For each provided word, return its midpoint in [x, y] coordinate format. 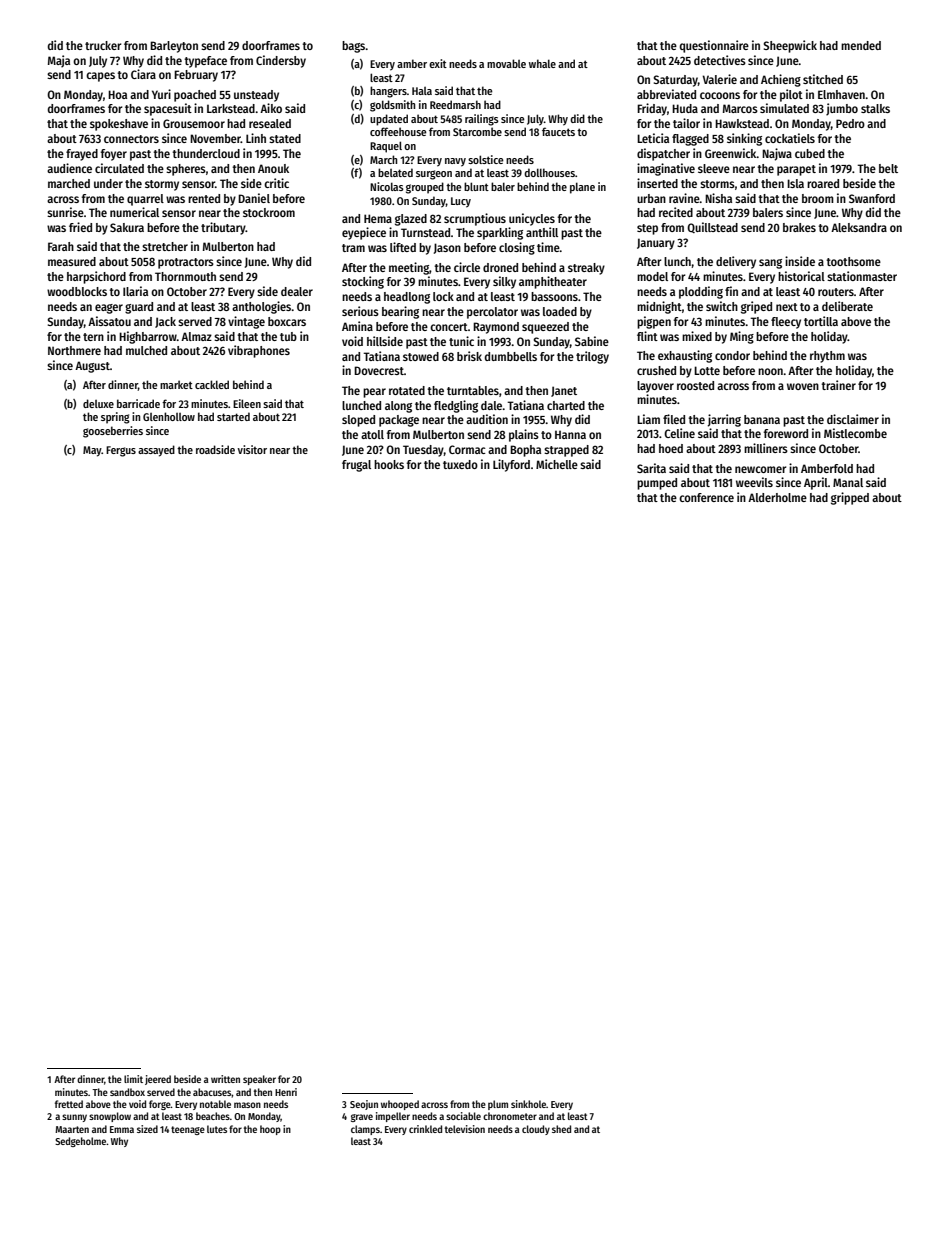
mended [861, 45]
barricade [138, 403]
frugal [356, 466]
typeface [205, 62]
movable [506, 63]
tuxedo [460, 464]
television [465, 1129]
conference [706, 497]
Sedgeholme [81, 1142]
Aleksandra [859, 227]
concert [449, 327]
